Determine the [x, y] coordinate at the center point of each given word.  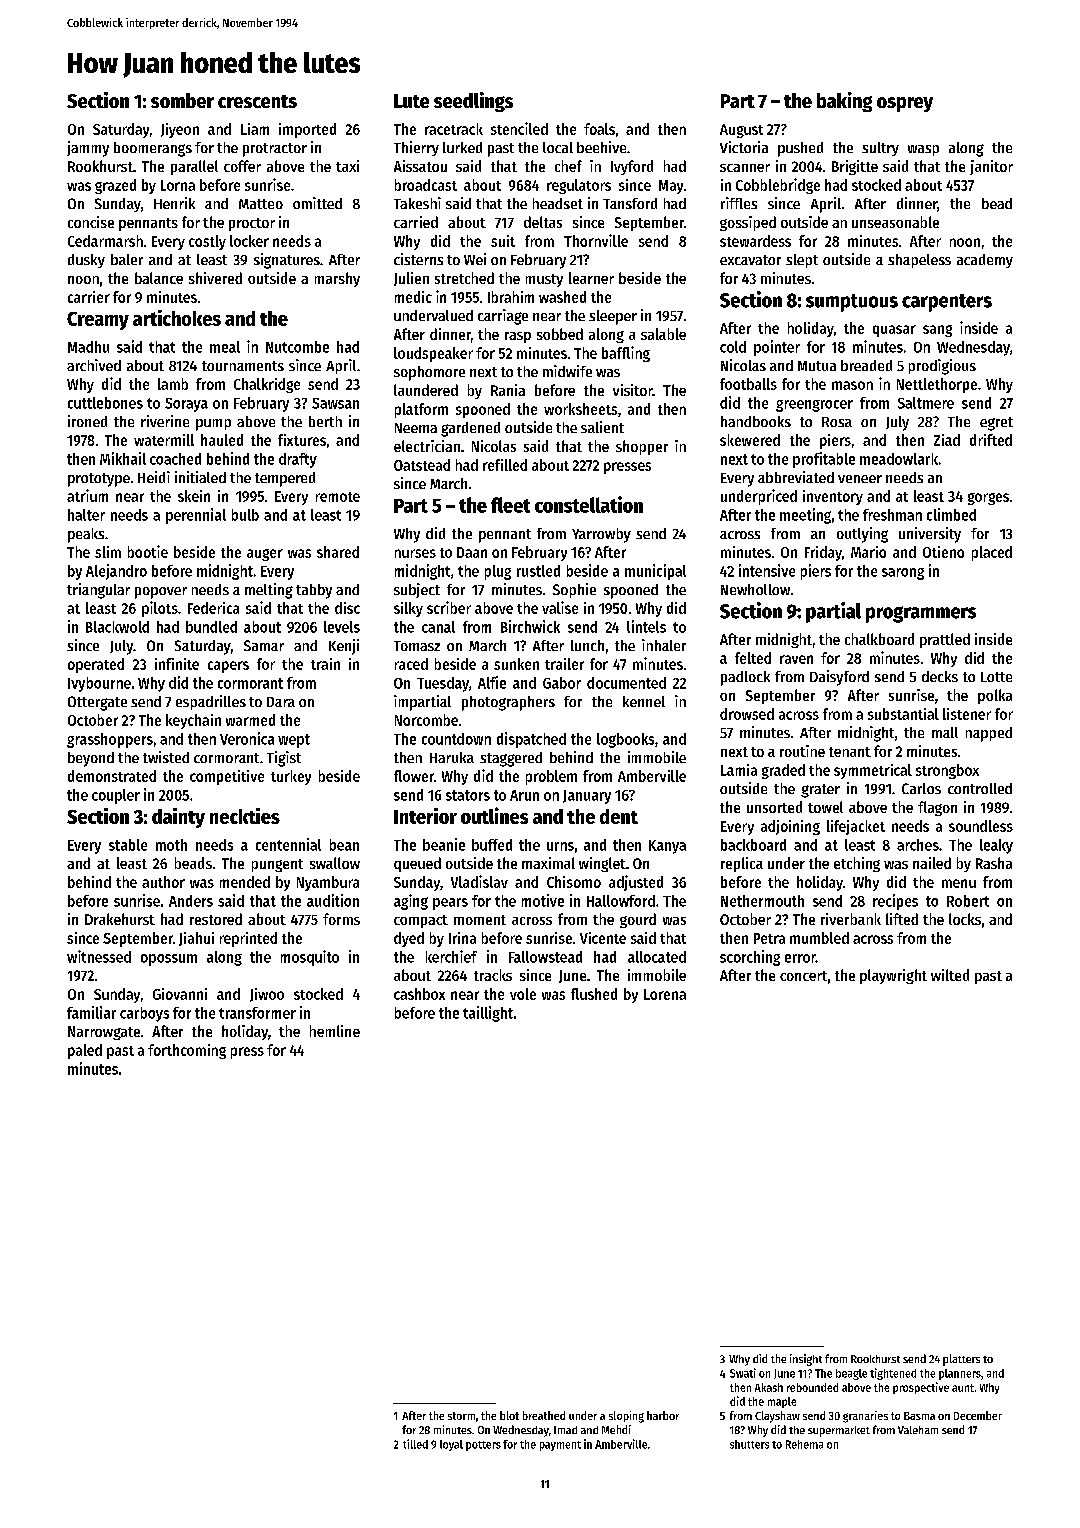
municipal [655, 572]
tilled [415, 1444]
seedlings [473, 102]
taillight [488, 1014]
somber [182, 100]
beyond [91, 759]
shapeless [919, 261]
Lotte [996, 677]
